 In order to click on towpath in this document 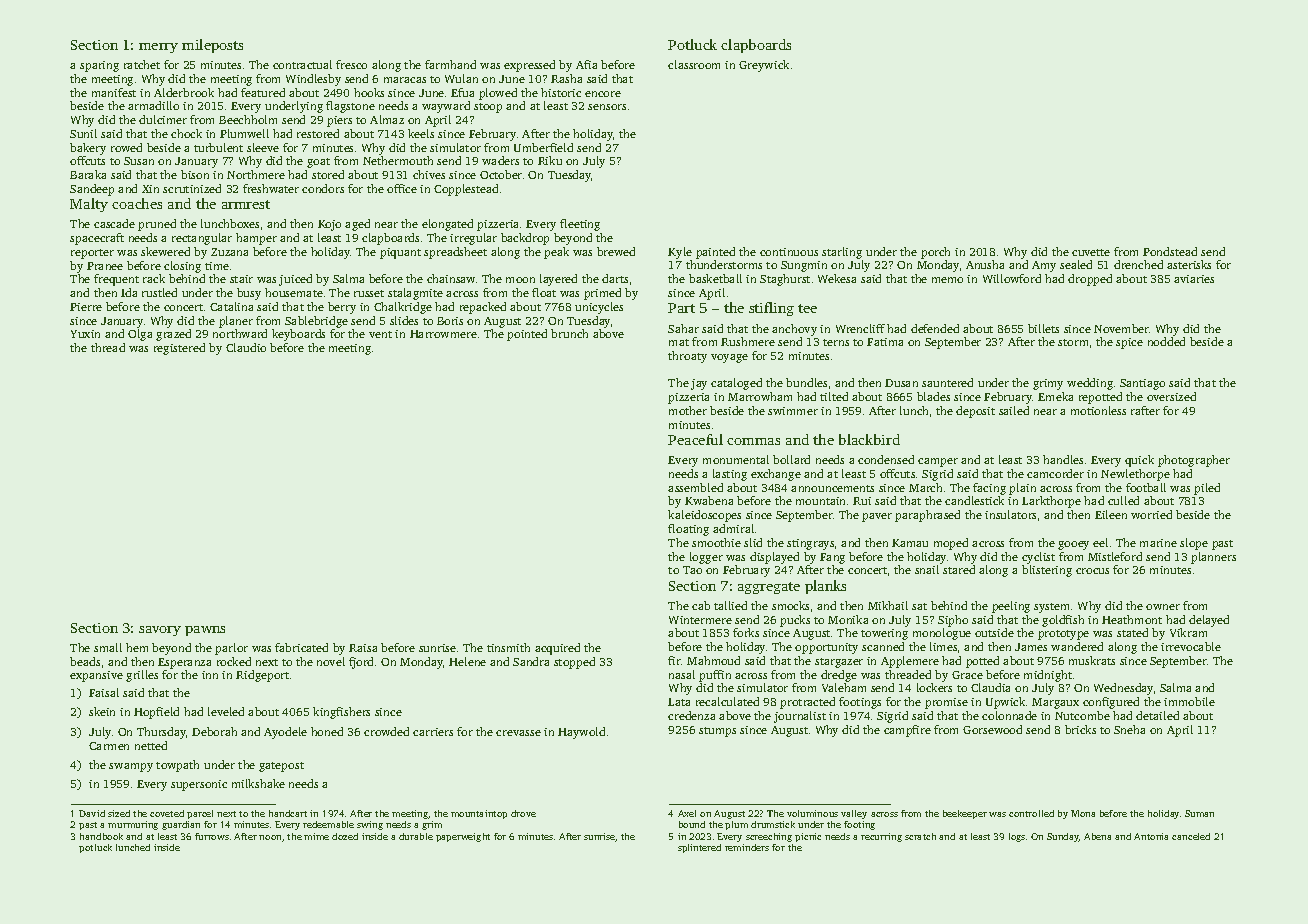, I will do `click(177, 766)`.
